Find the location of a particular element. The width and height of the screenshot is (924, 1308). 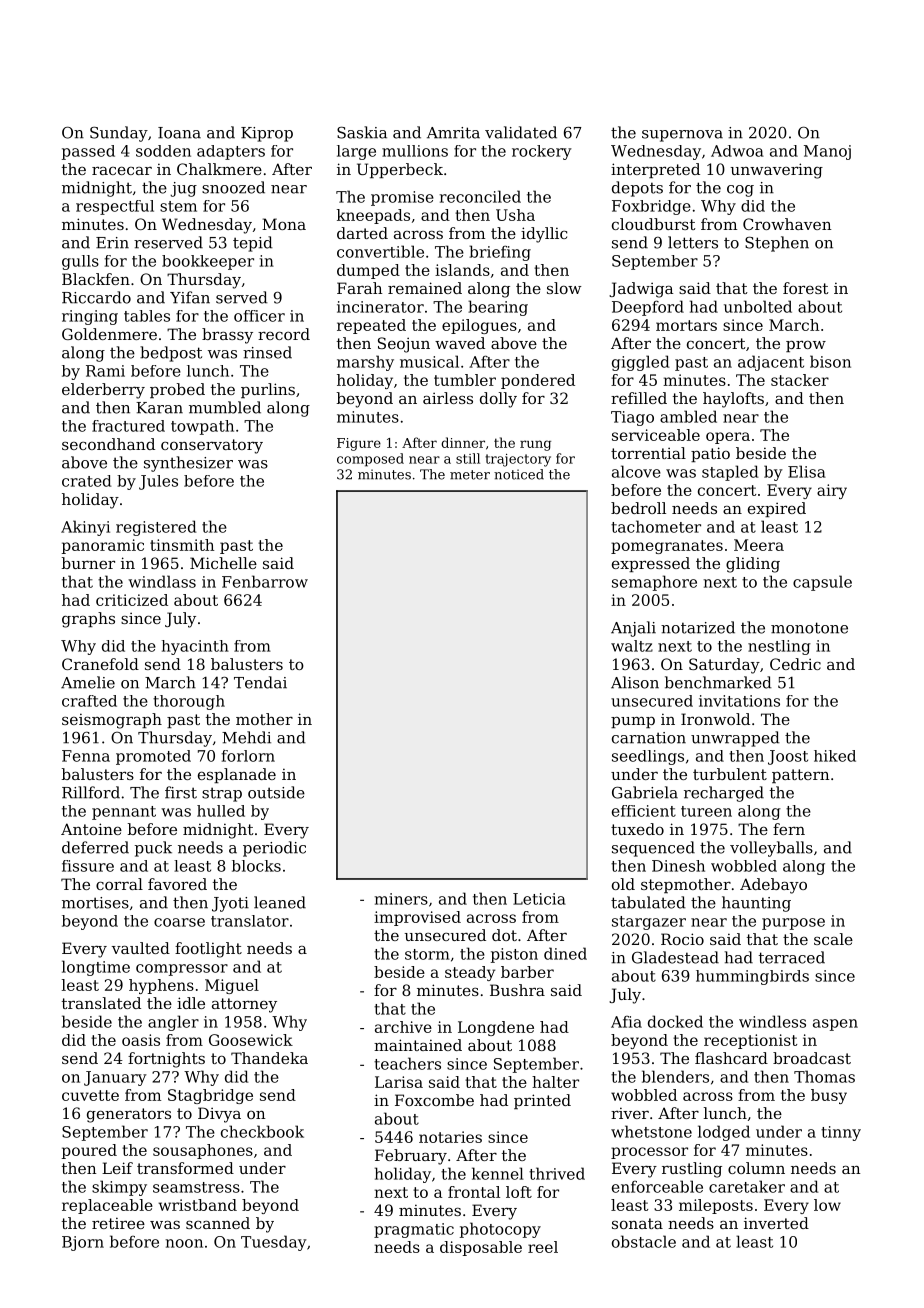

supernova is located at coordinates (682, 136).
